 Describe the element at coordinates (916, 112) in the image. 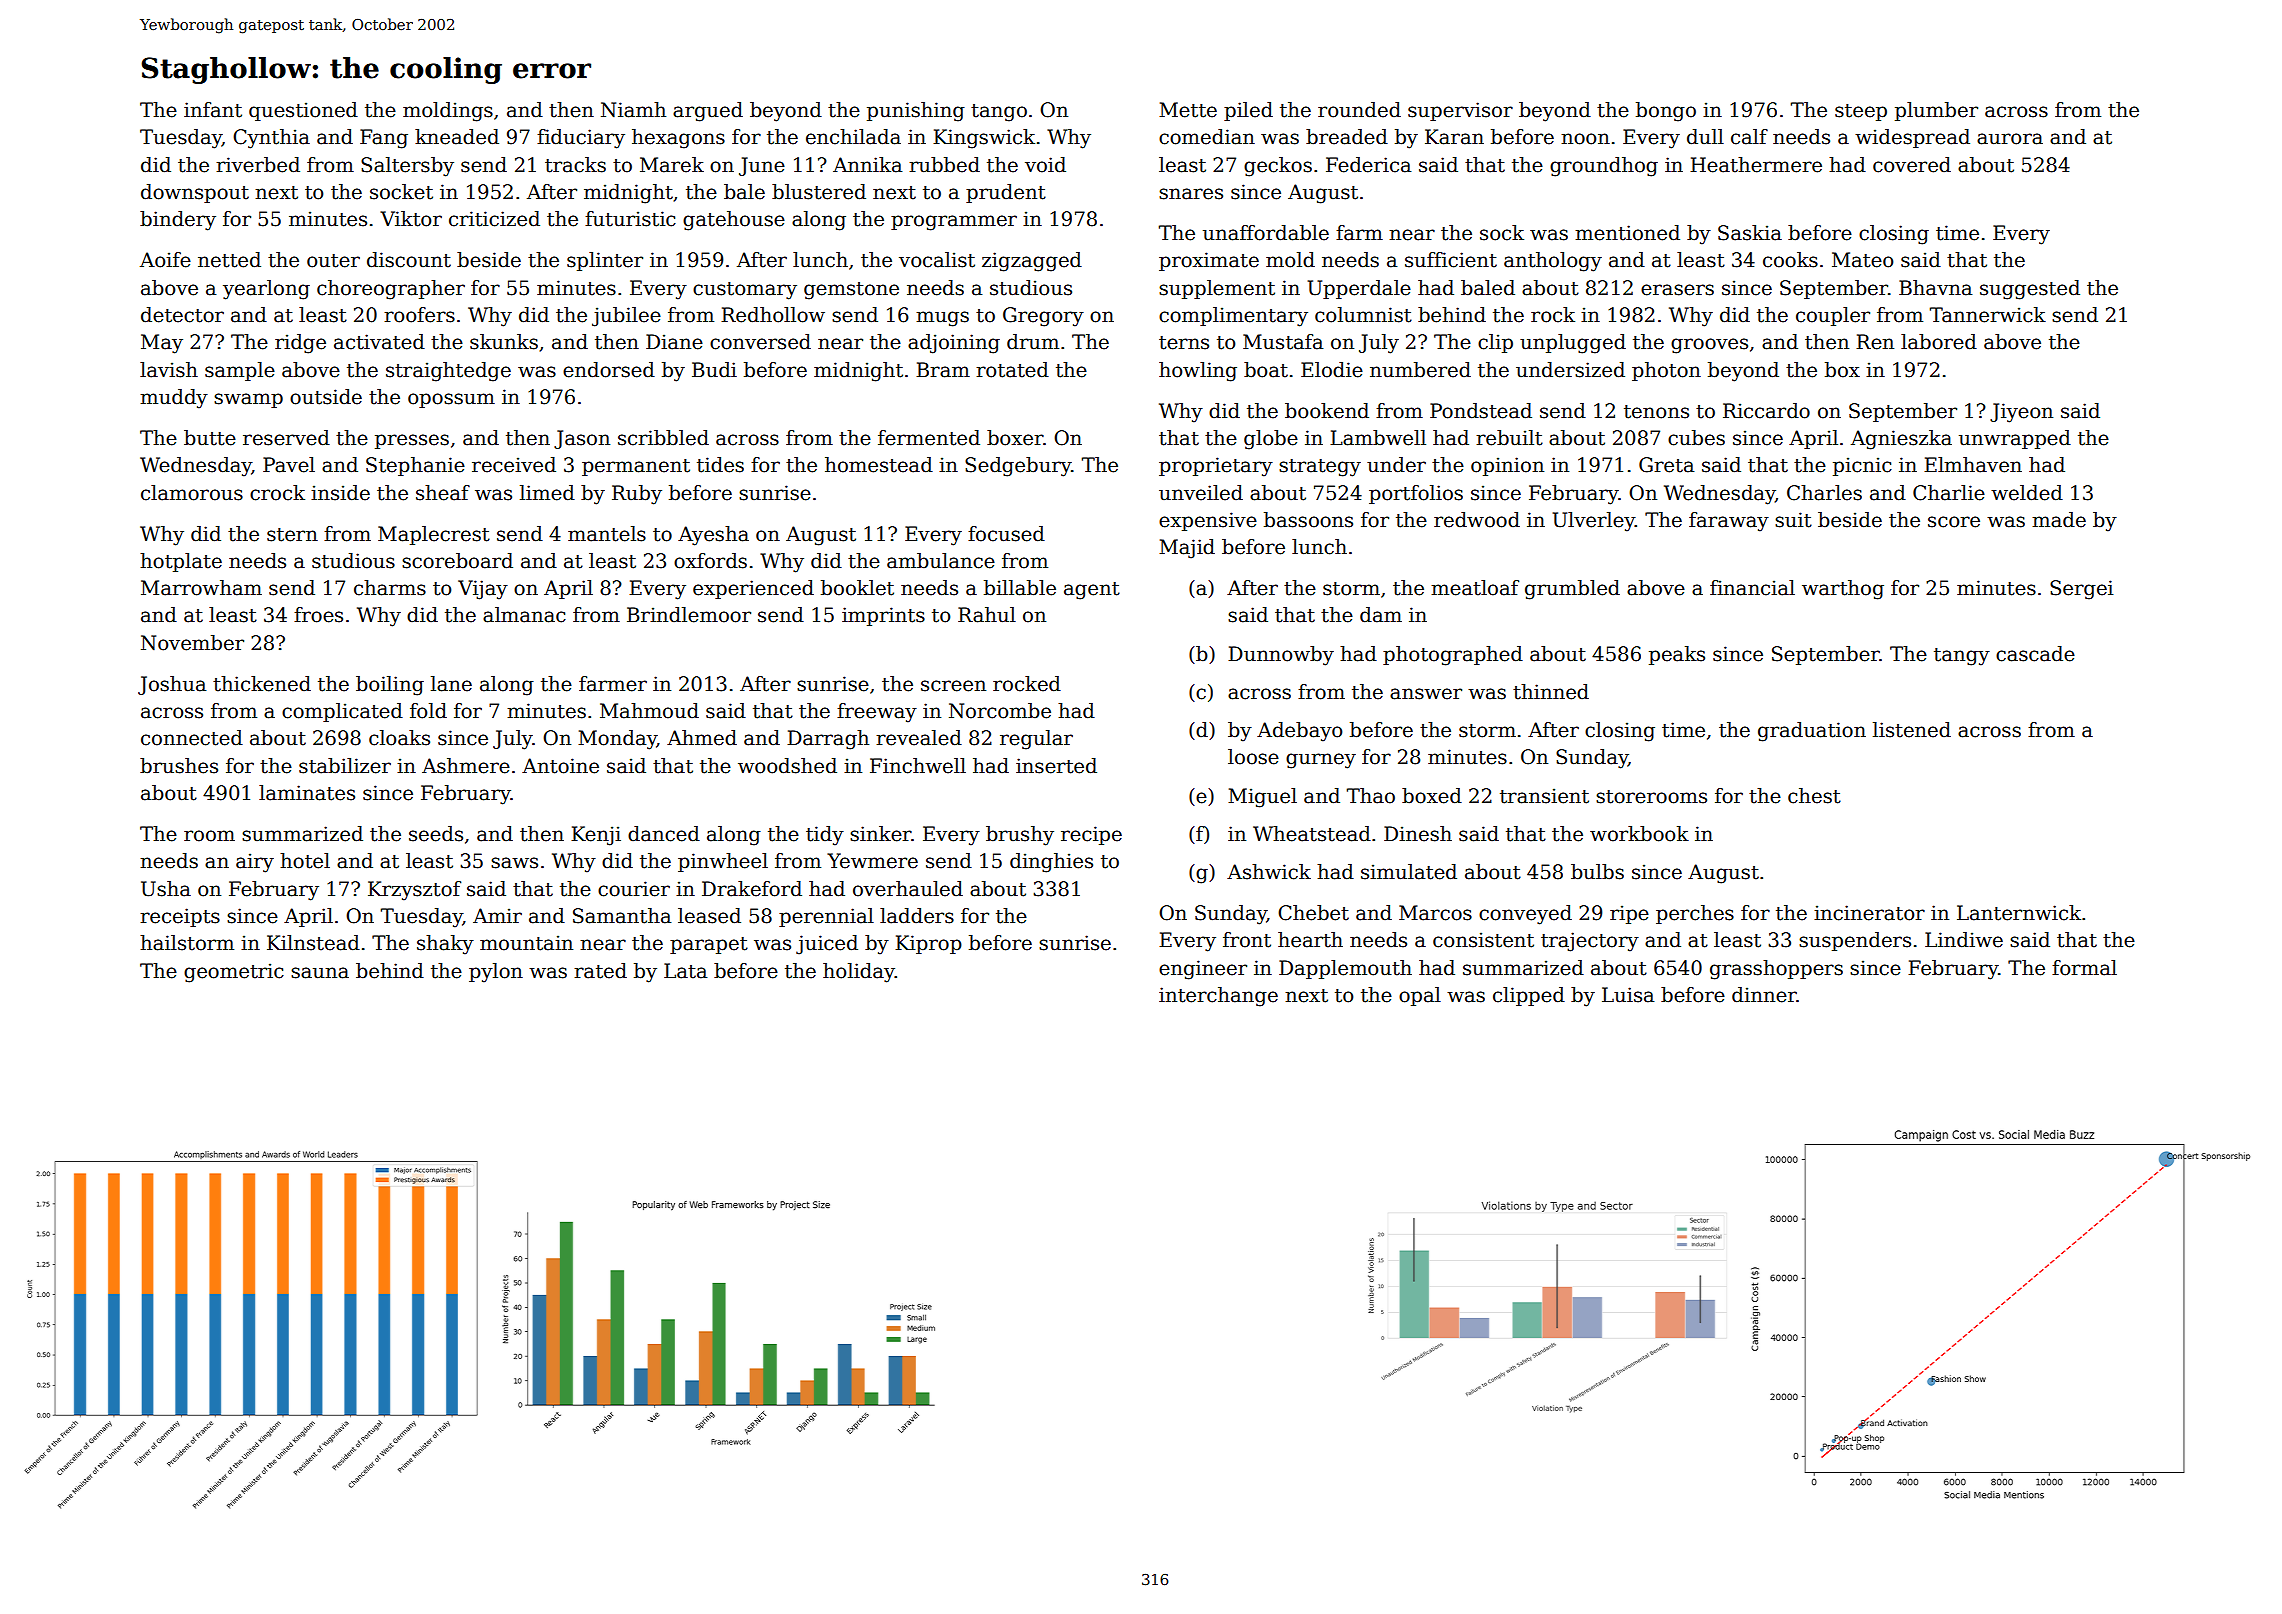

I see `punishing` at that location.
